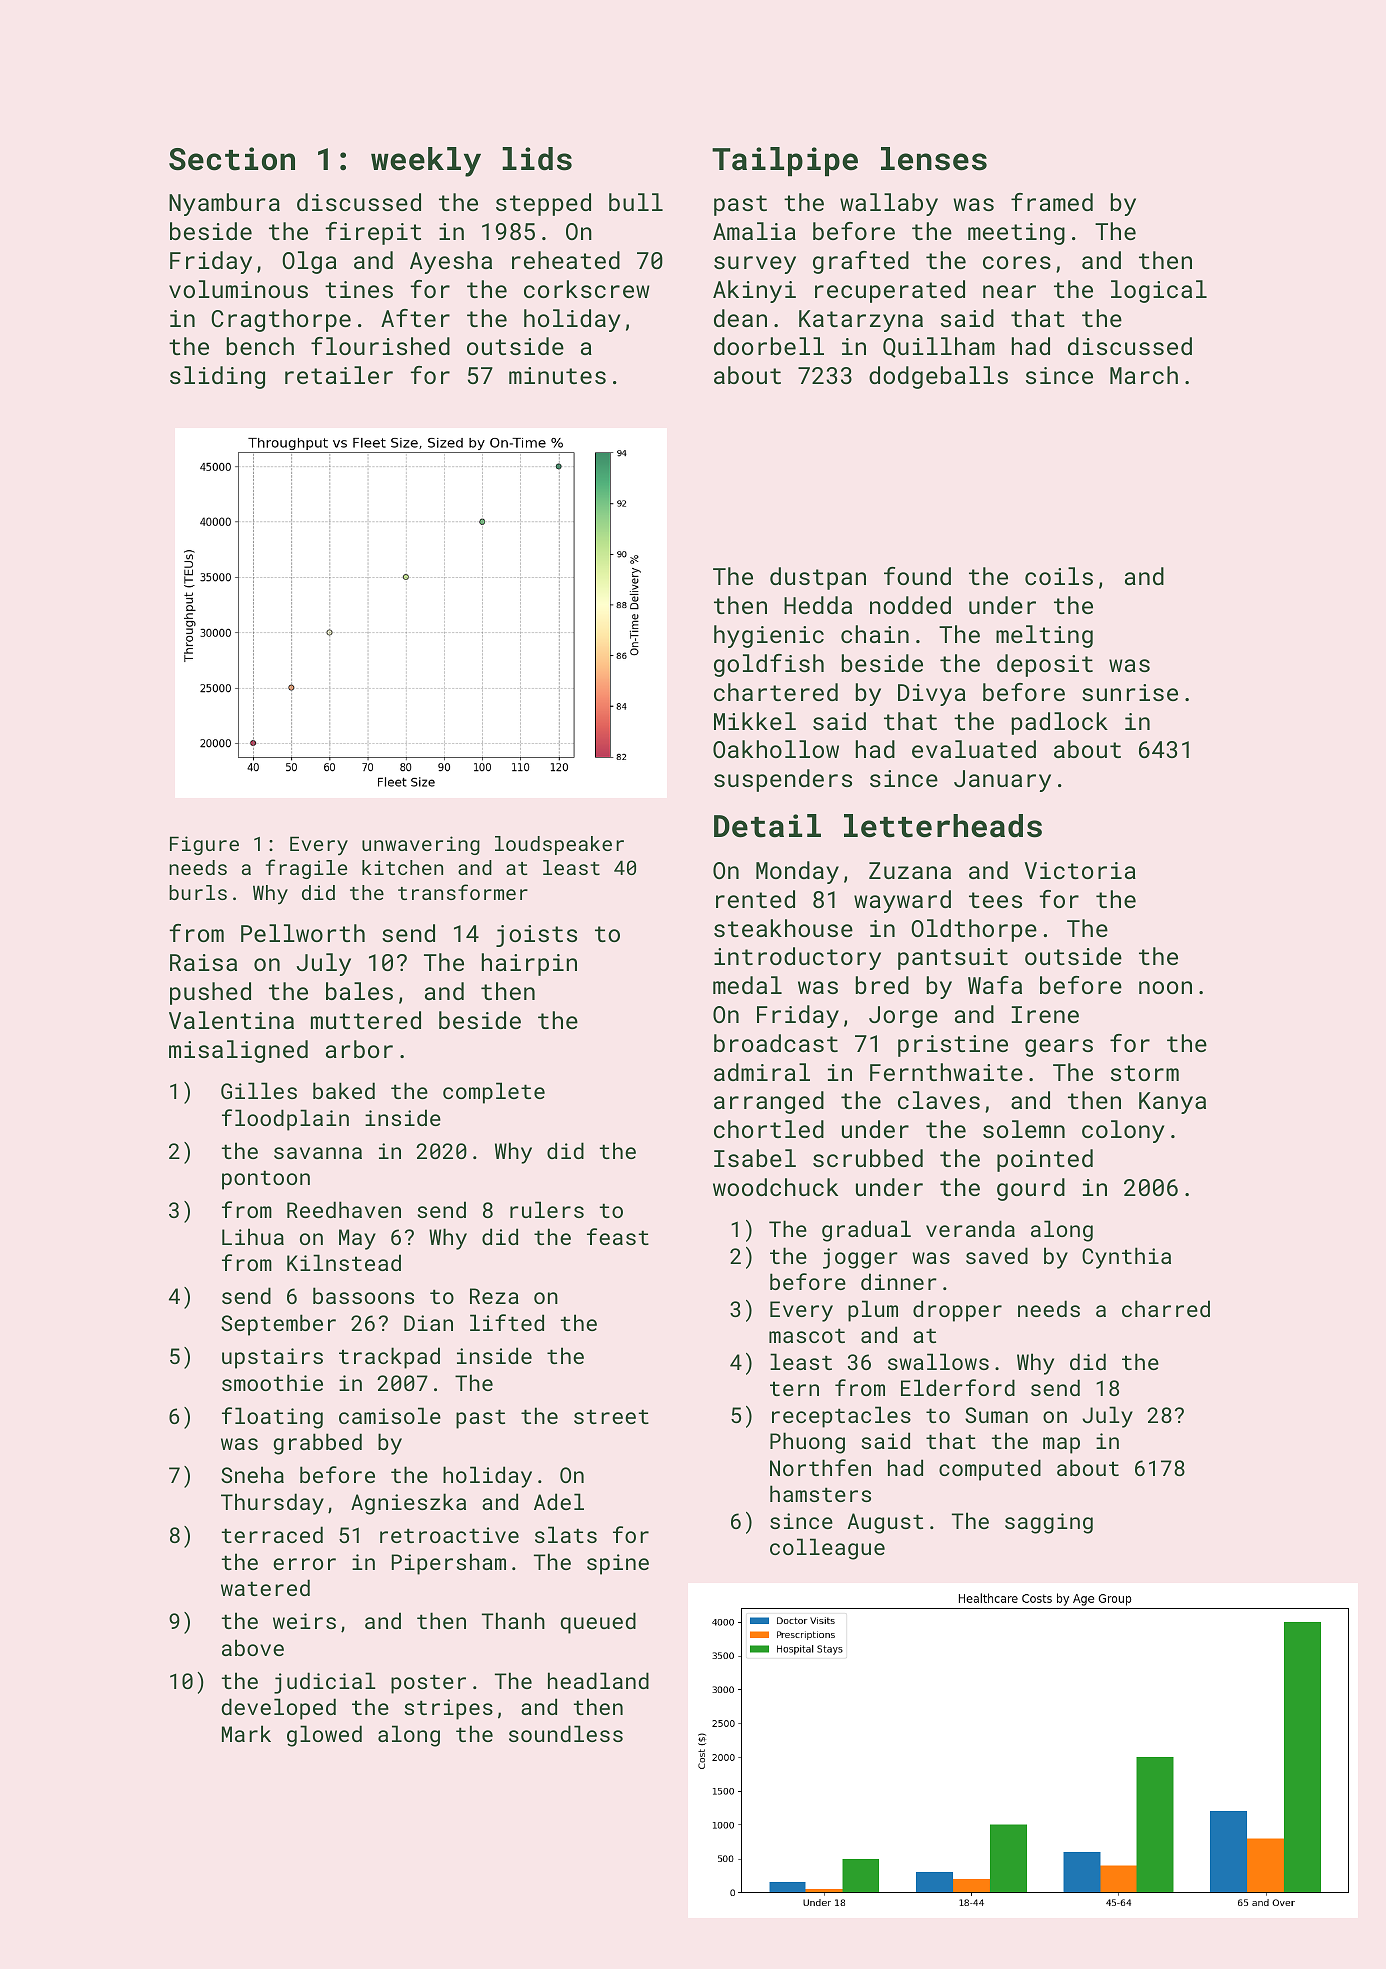  Describe the element at coordinates (547, 1209) in the page. I see `rulers` at that location.
